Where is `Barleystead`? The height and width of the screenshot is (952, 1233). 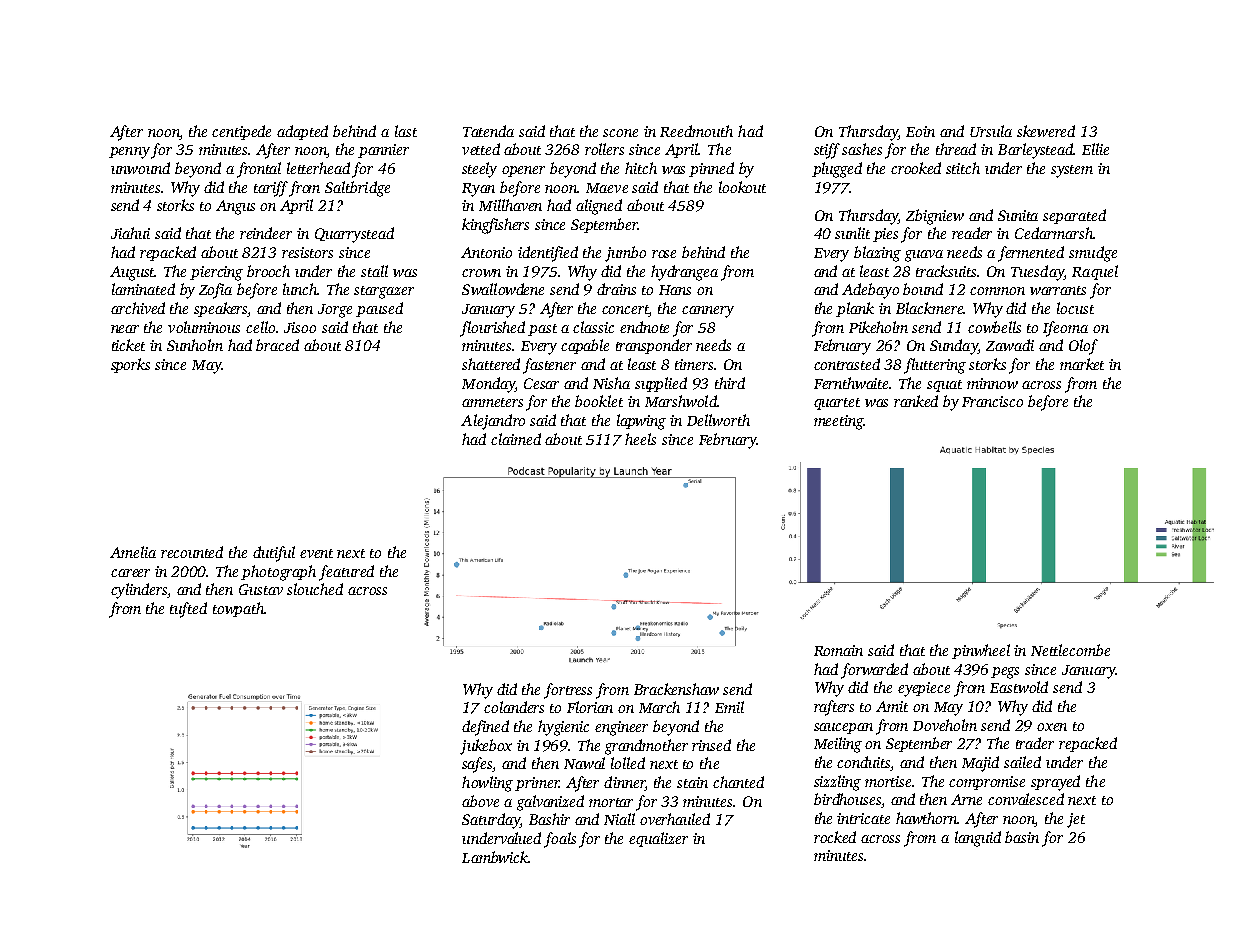 Barleystead is located at coordinates (1036, 151).
